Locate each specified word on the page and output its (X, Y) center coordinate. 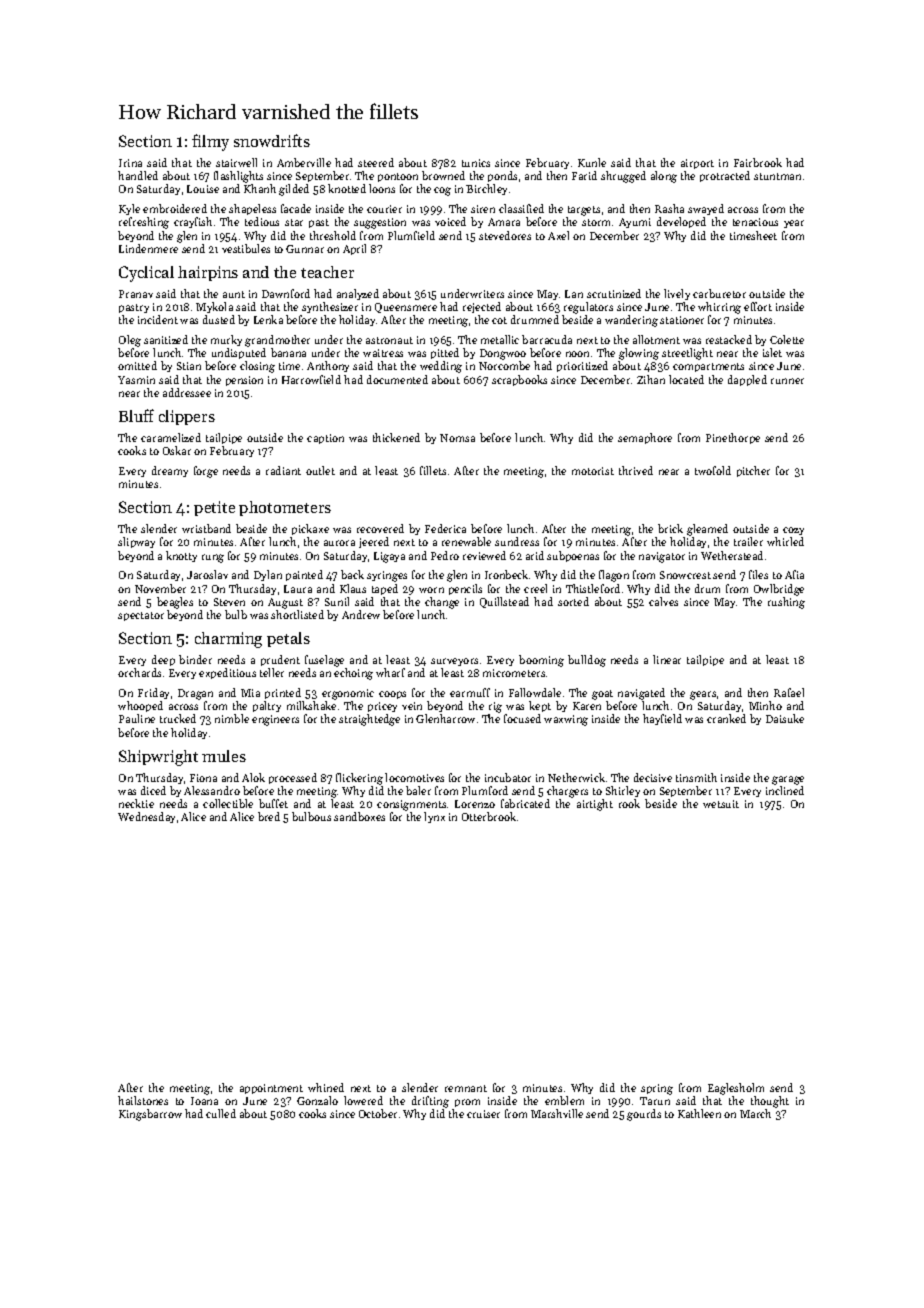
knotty (181, 556)
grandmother (277, 341)
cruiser (483, 1114)
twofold (713, 470)
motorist (593, 471)
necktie (136, 803)
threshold (333, 235)
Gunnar (305, 249)
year (794, 224)
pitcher (753, 471)
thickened (396, 437)
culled (221, 1113)
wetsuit (721, 804)
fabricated (525, 803)
